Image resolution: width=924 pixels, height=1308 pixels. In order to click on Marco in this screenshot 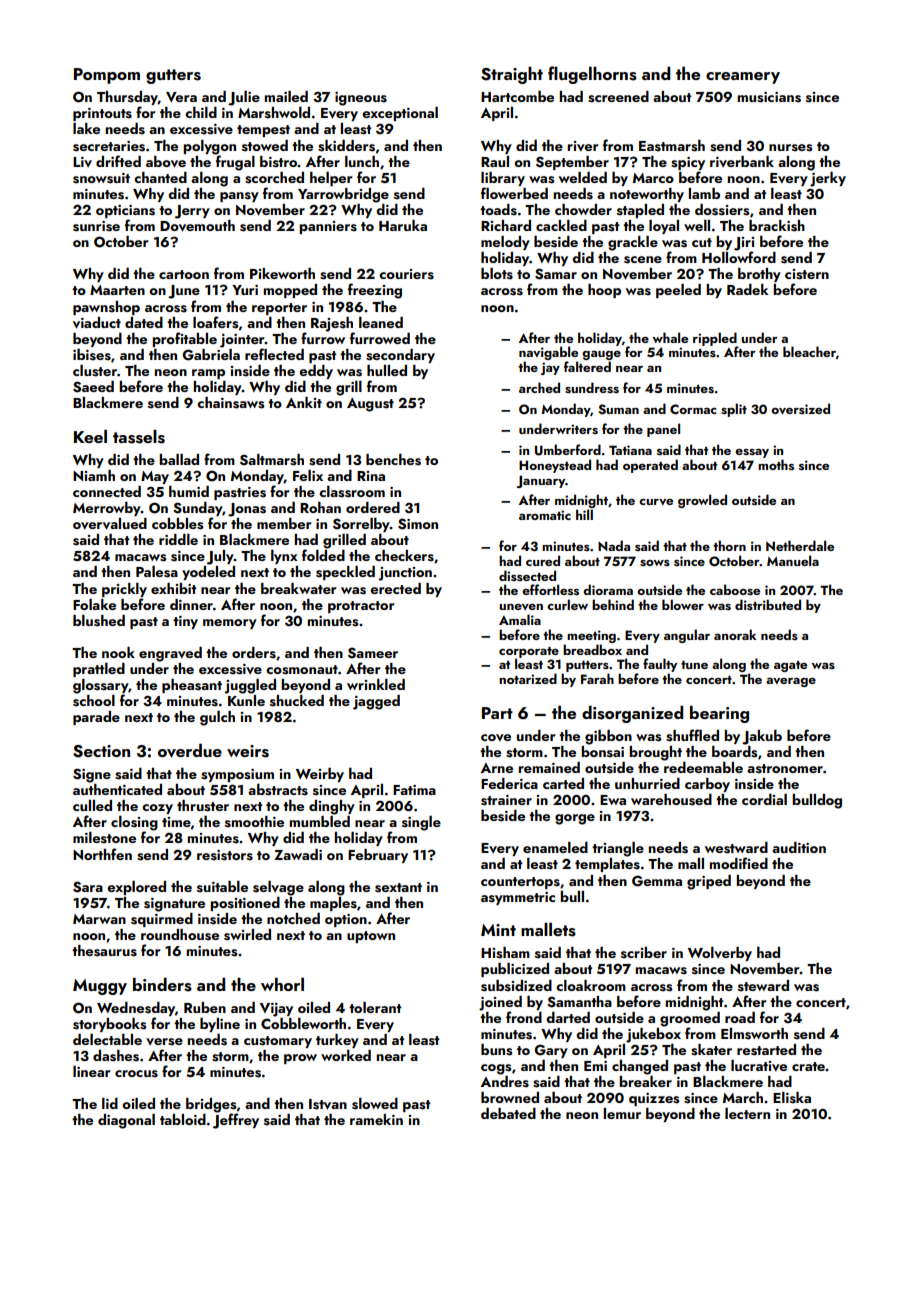, I will do `click(653, 178)`.
